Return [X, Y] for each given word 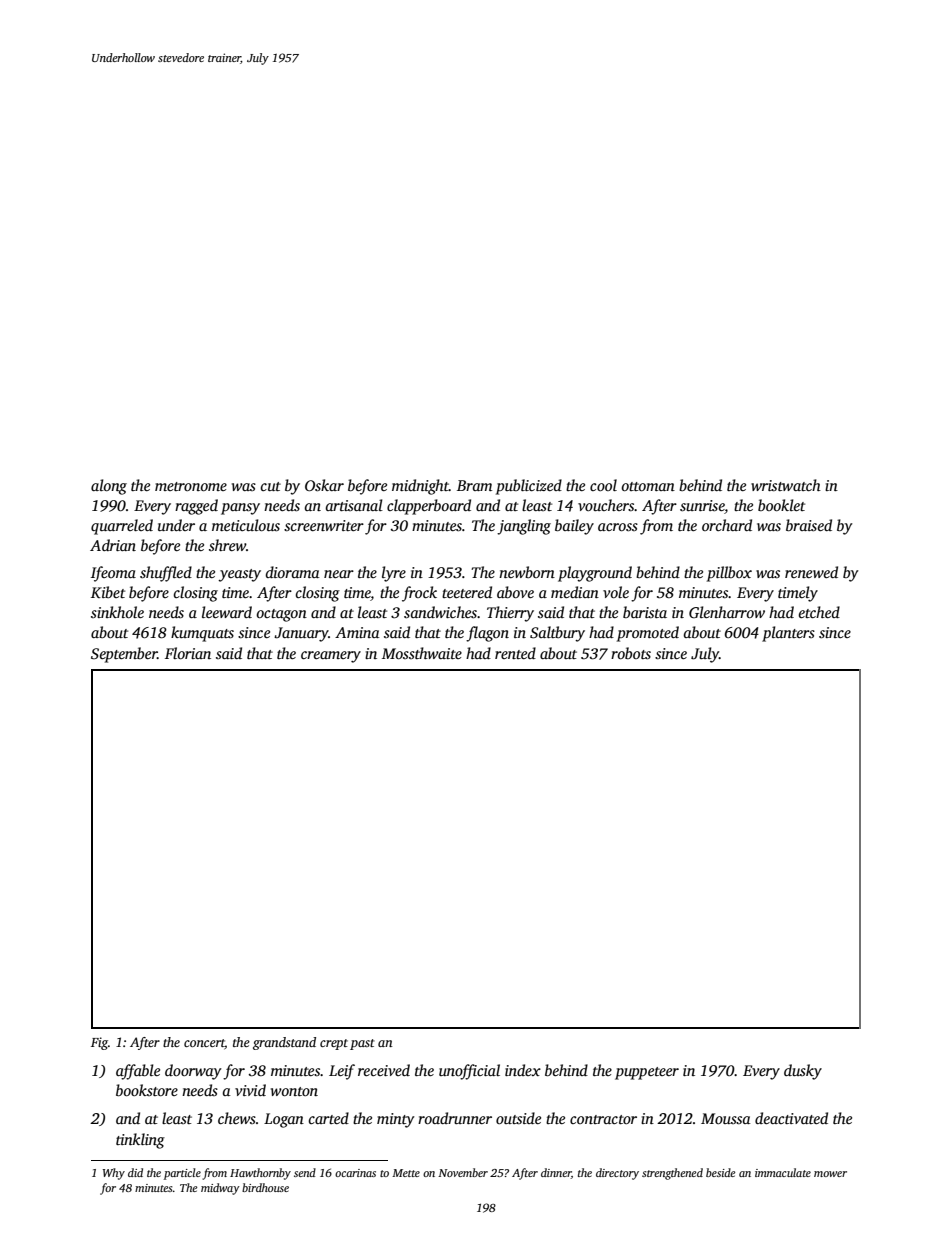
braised [809, 525]
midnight [420, 487]
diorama [293, 572]
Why [114, 1174]
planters [788, 634]
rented [515, 653]
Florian [188, 653]
